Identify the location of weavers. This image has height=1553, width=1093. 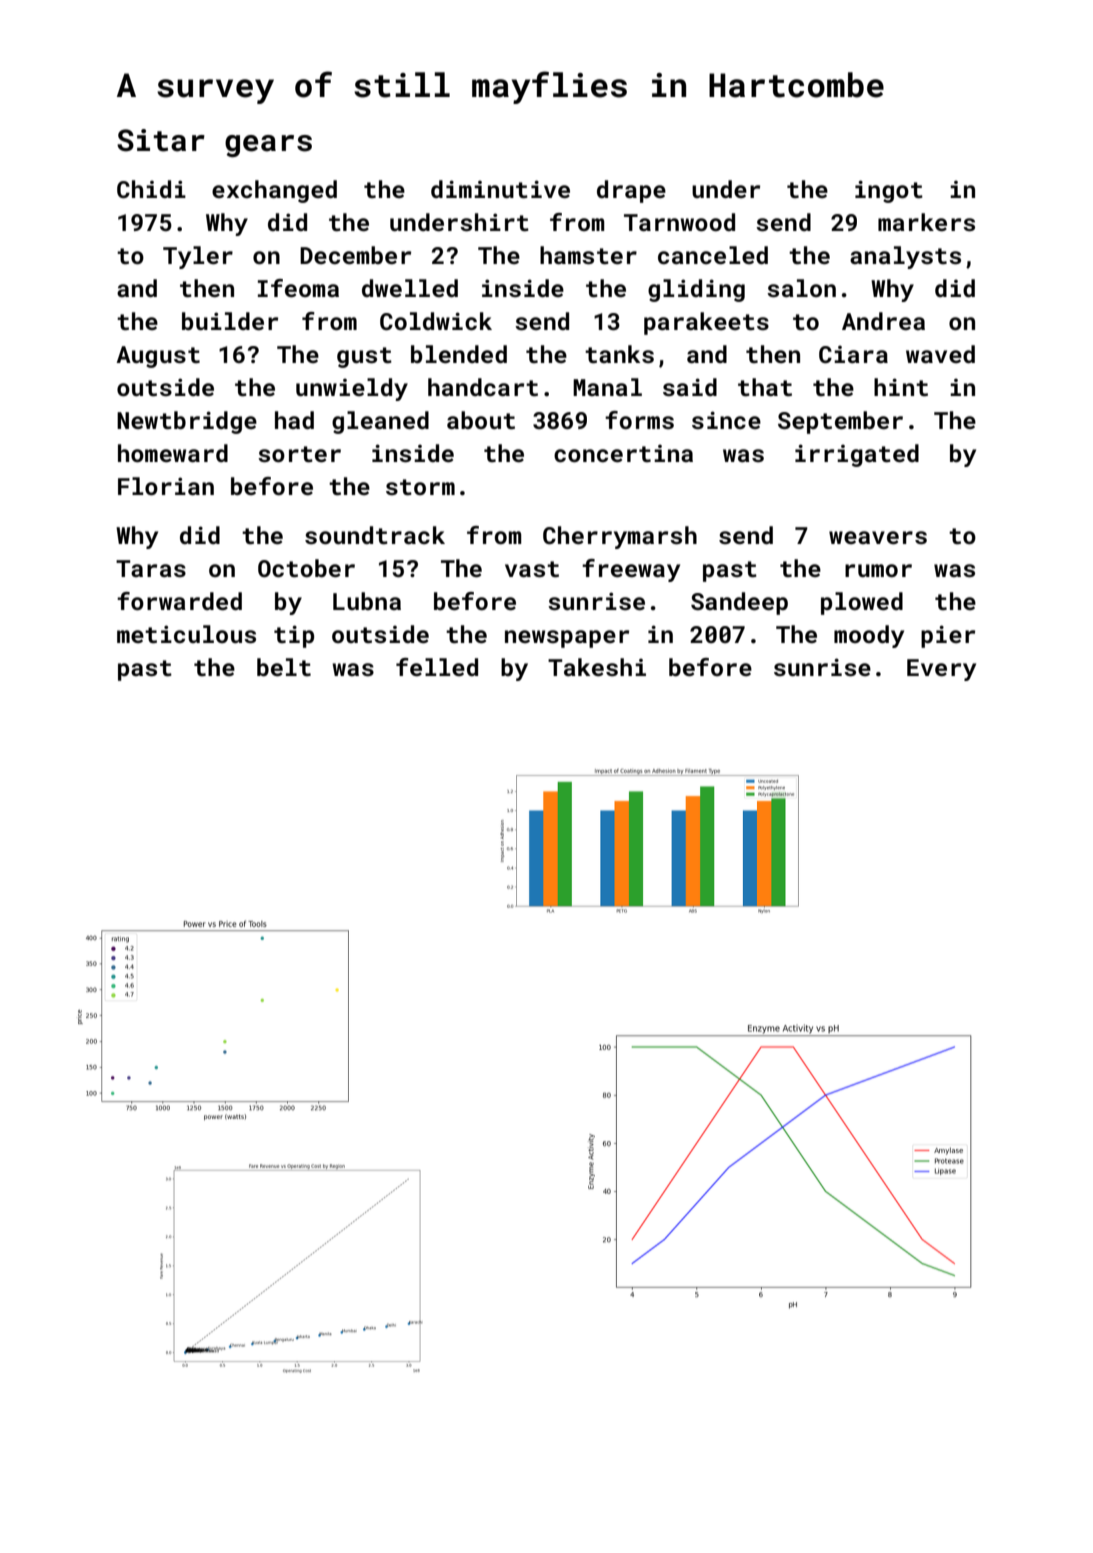
(878, 537).
